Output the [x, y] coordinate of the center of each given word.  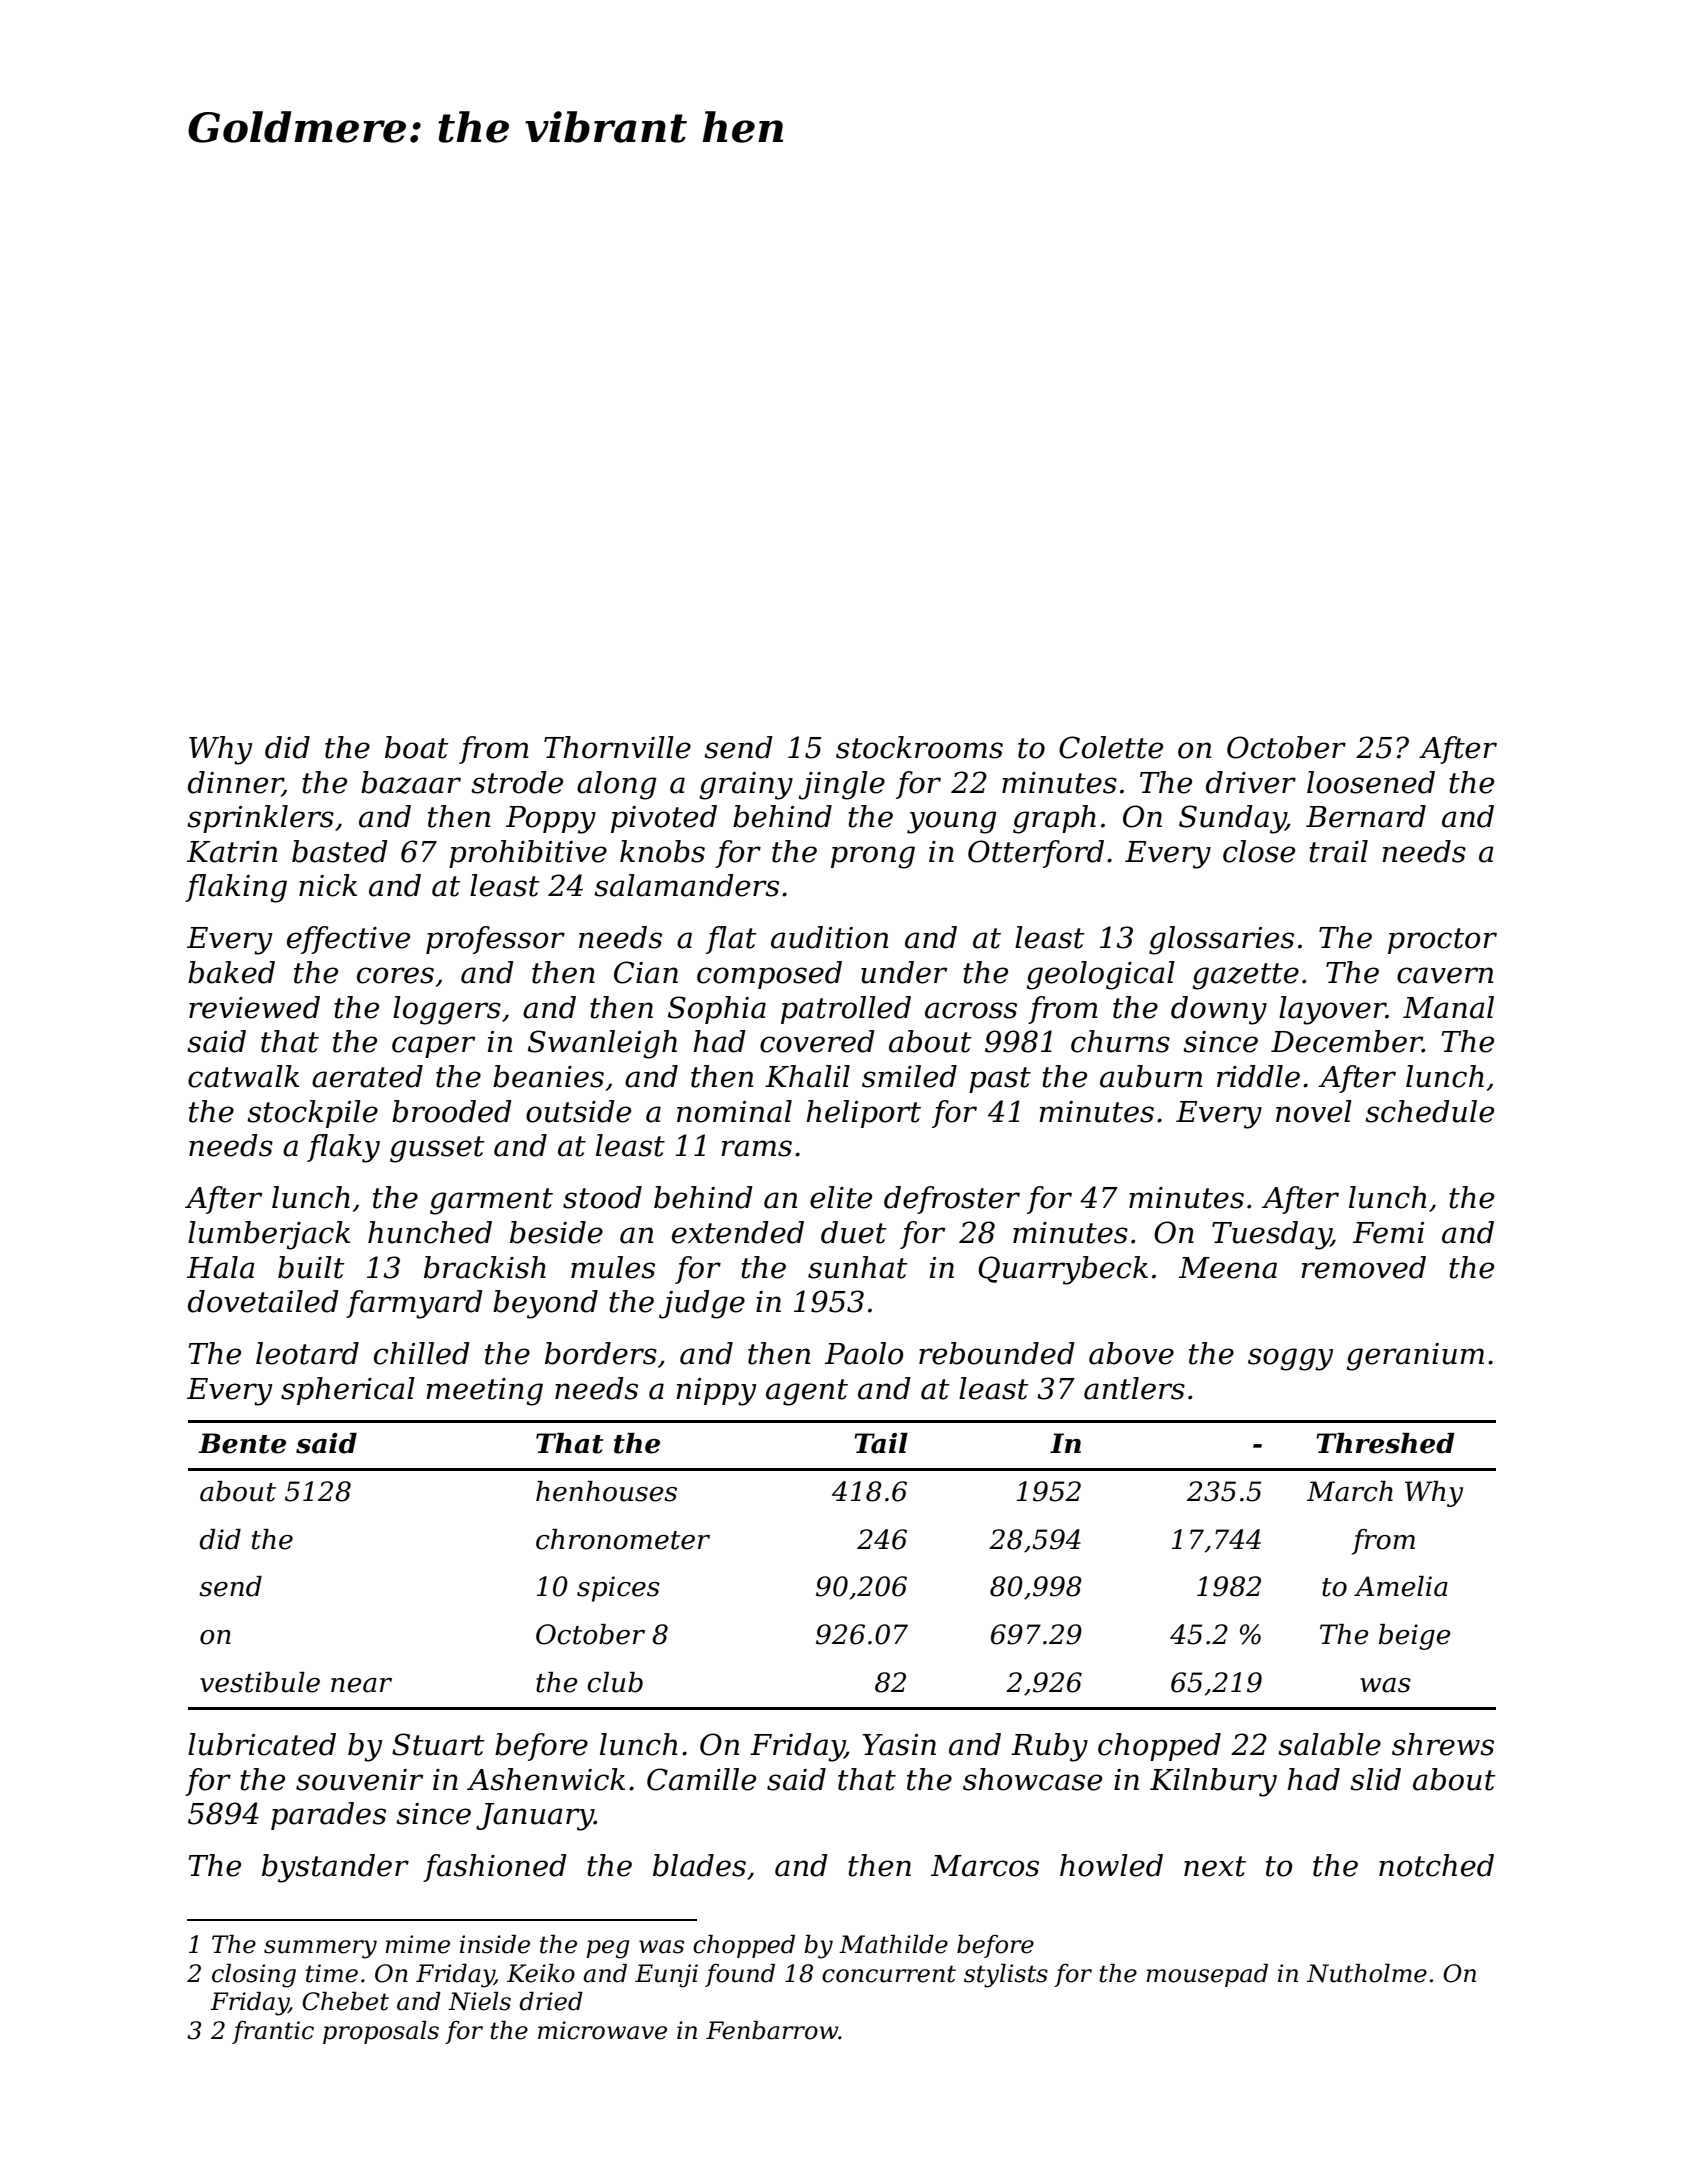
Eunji [666, 1976]
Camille [701, 1779]
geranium [1415, 1357]
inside [495, 1944]
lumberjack [269, 1235]
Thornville [617, 747]
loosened [1371, 782]
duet [854, 1232]
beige [1415, 1637]
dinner [235, 783]
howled [1111, 1865]
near [361, 1685]
